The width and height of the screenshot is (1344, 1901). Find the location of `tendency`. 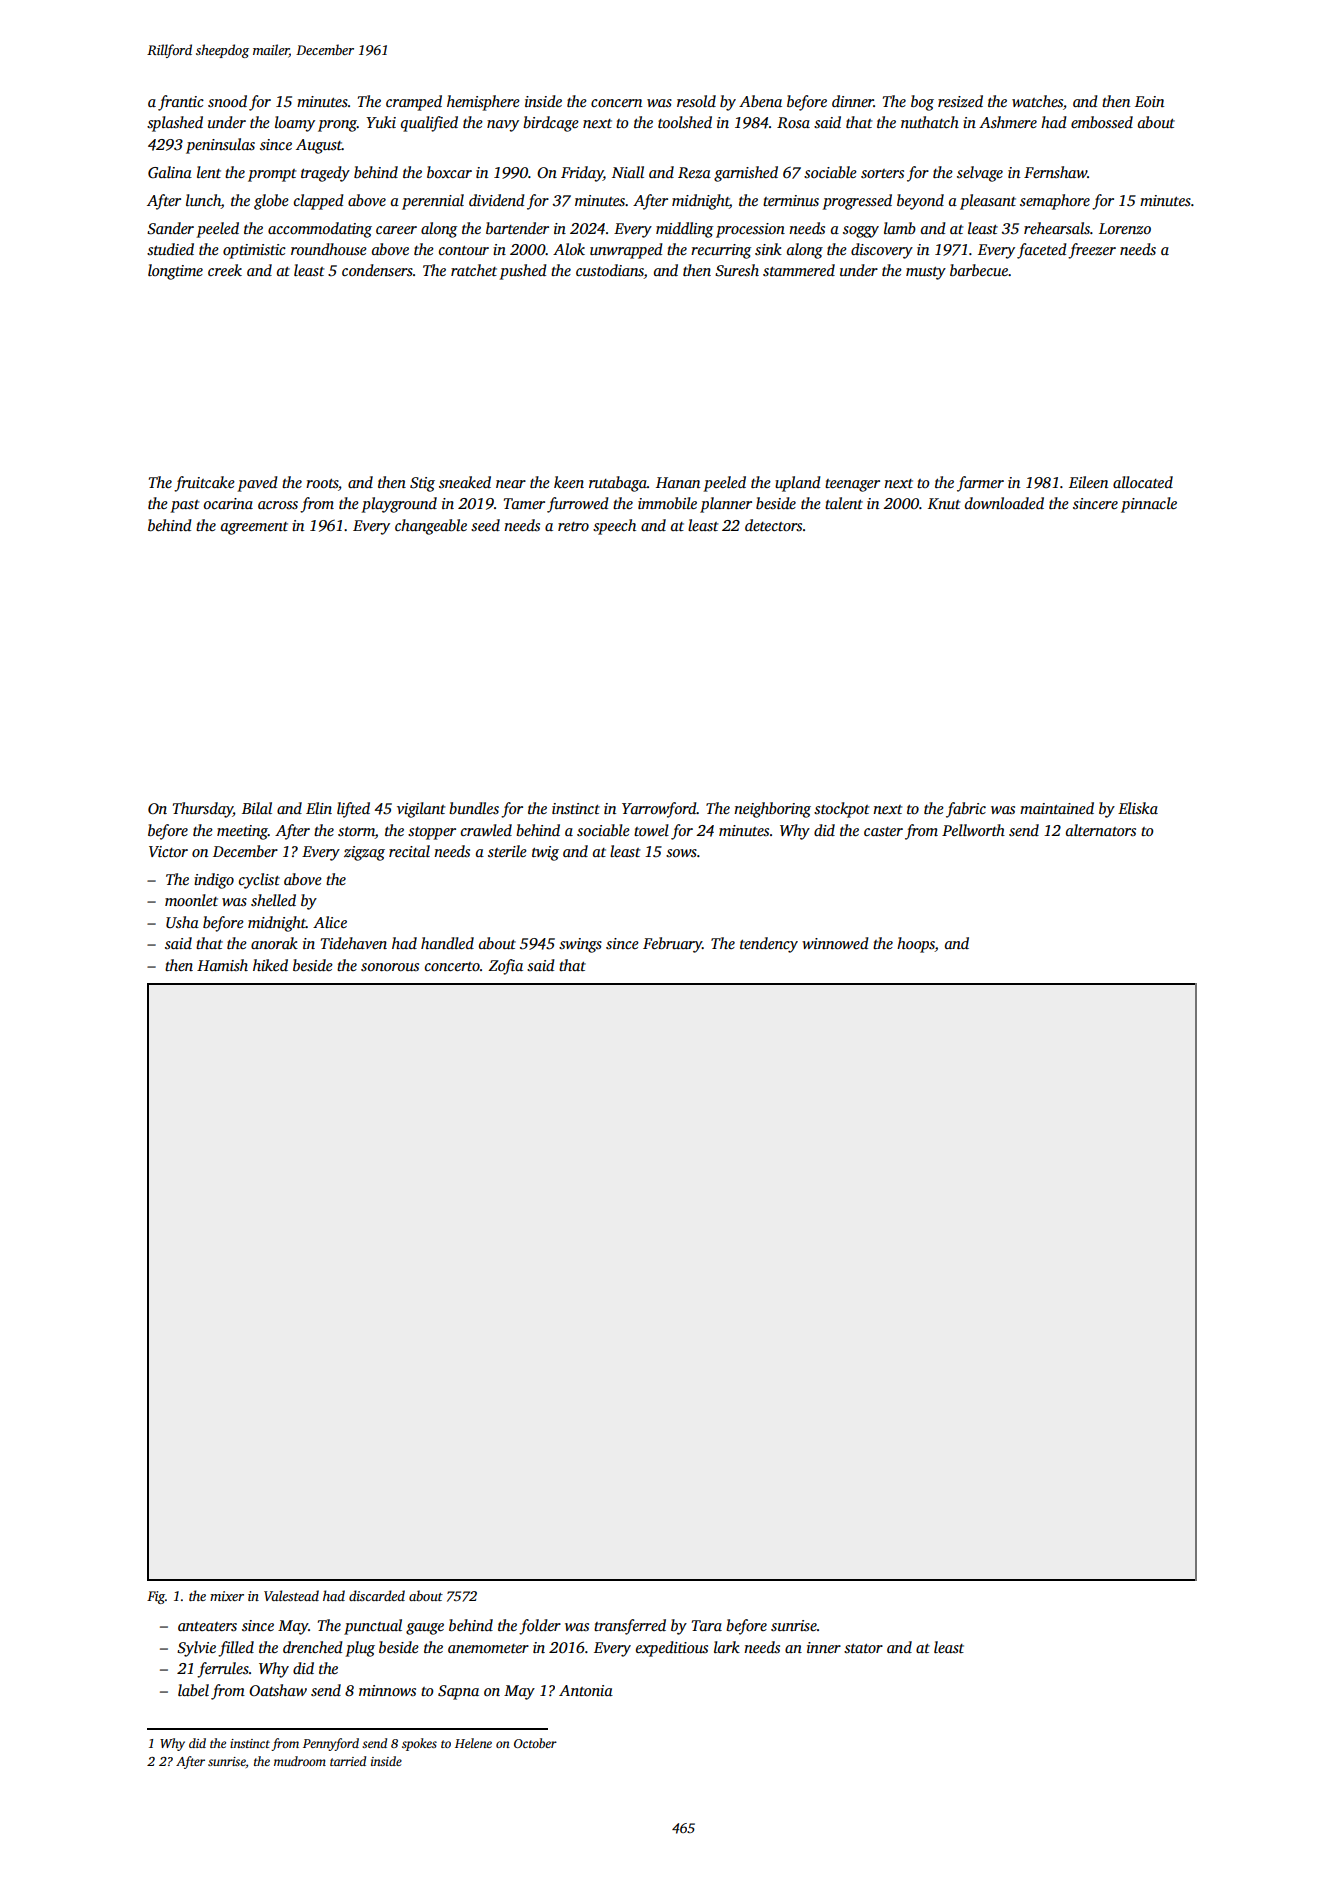

tendency is located at coordinates (769, 945).
